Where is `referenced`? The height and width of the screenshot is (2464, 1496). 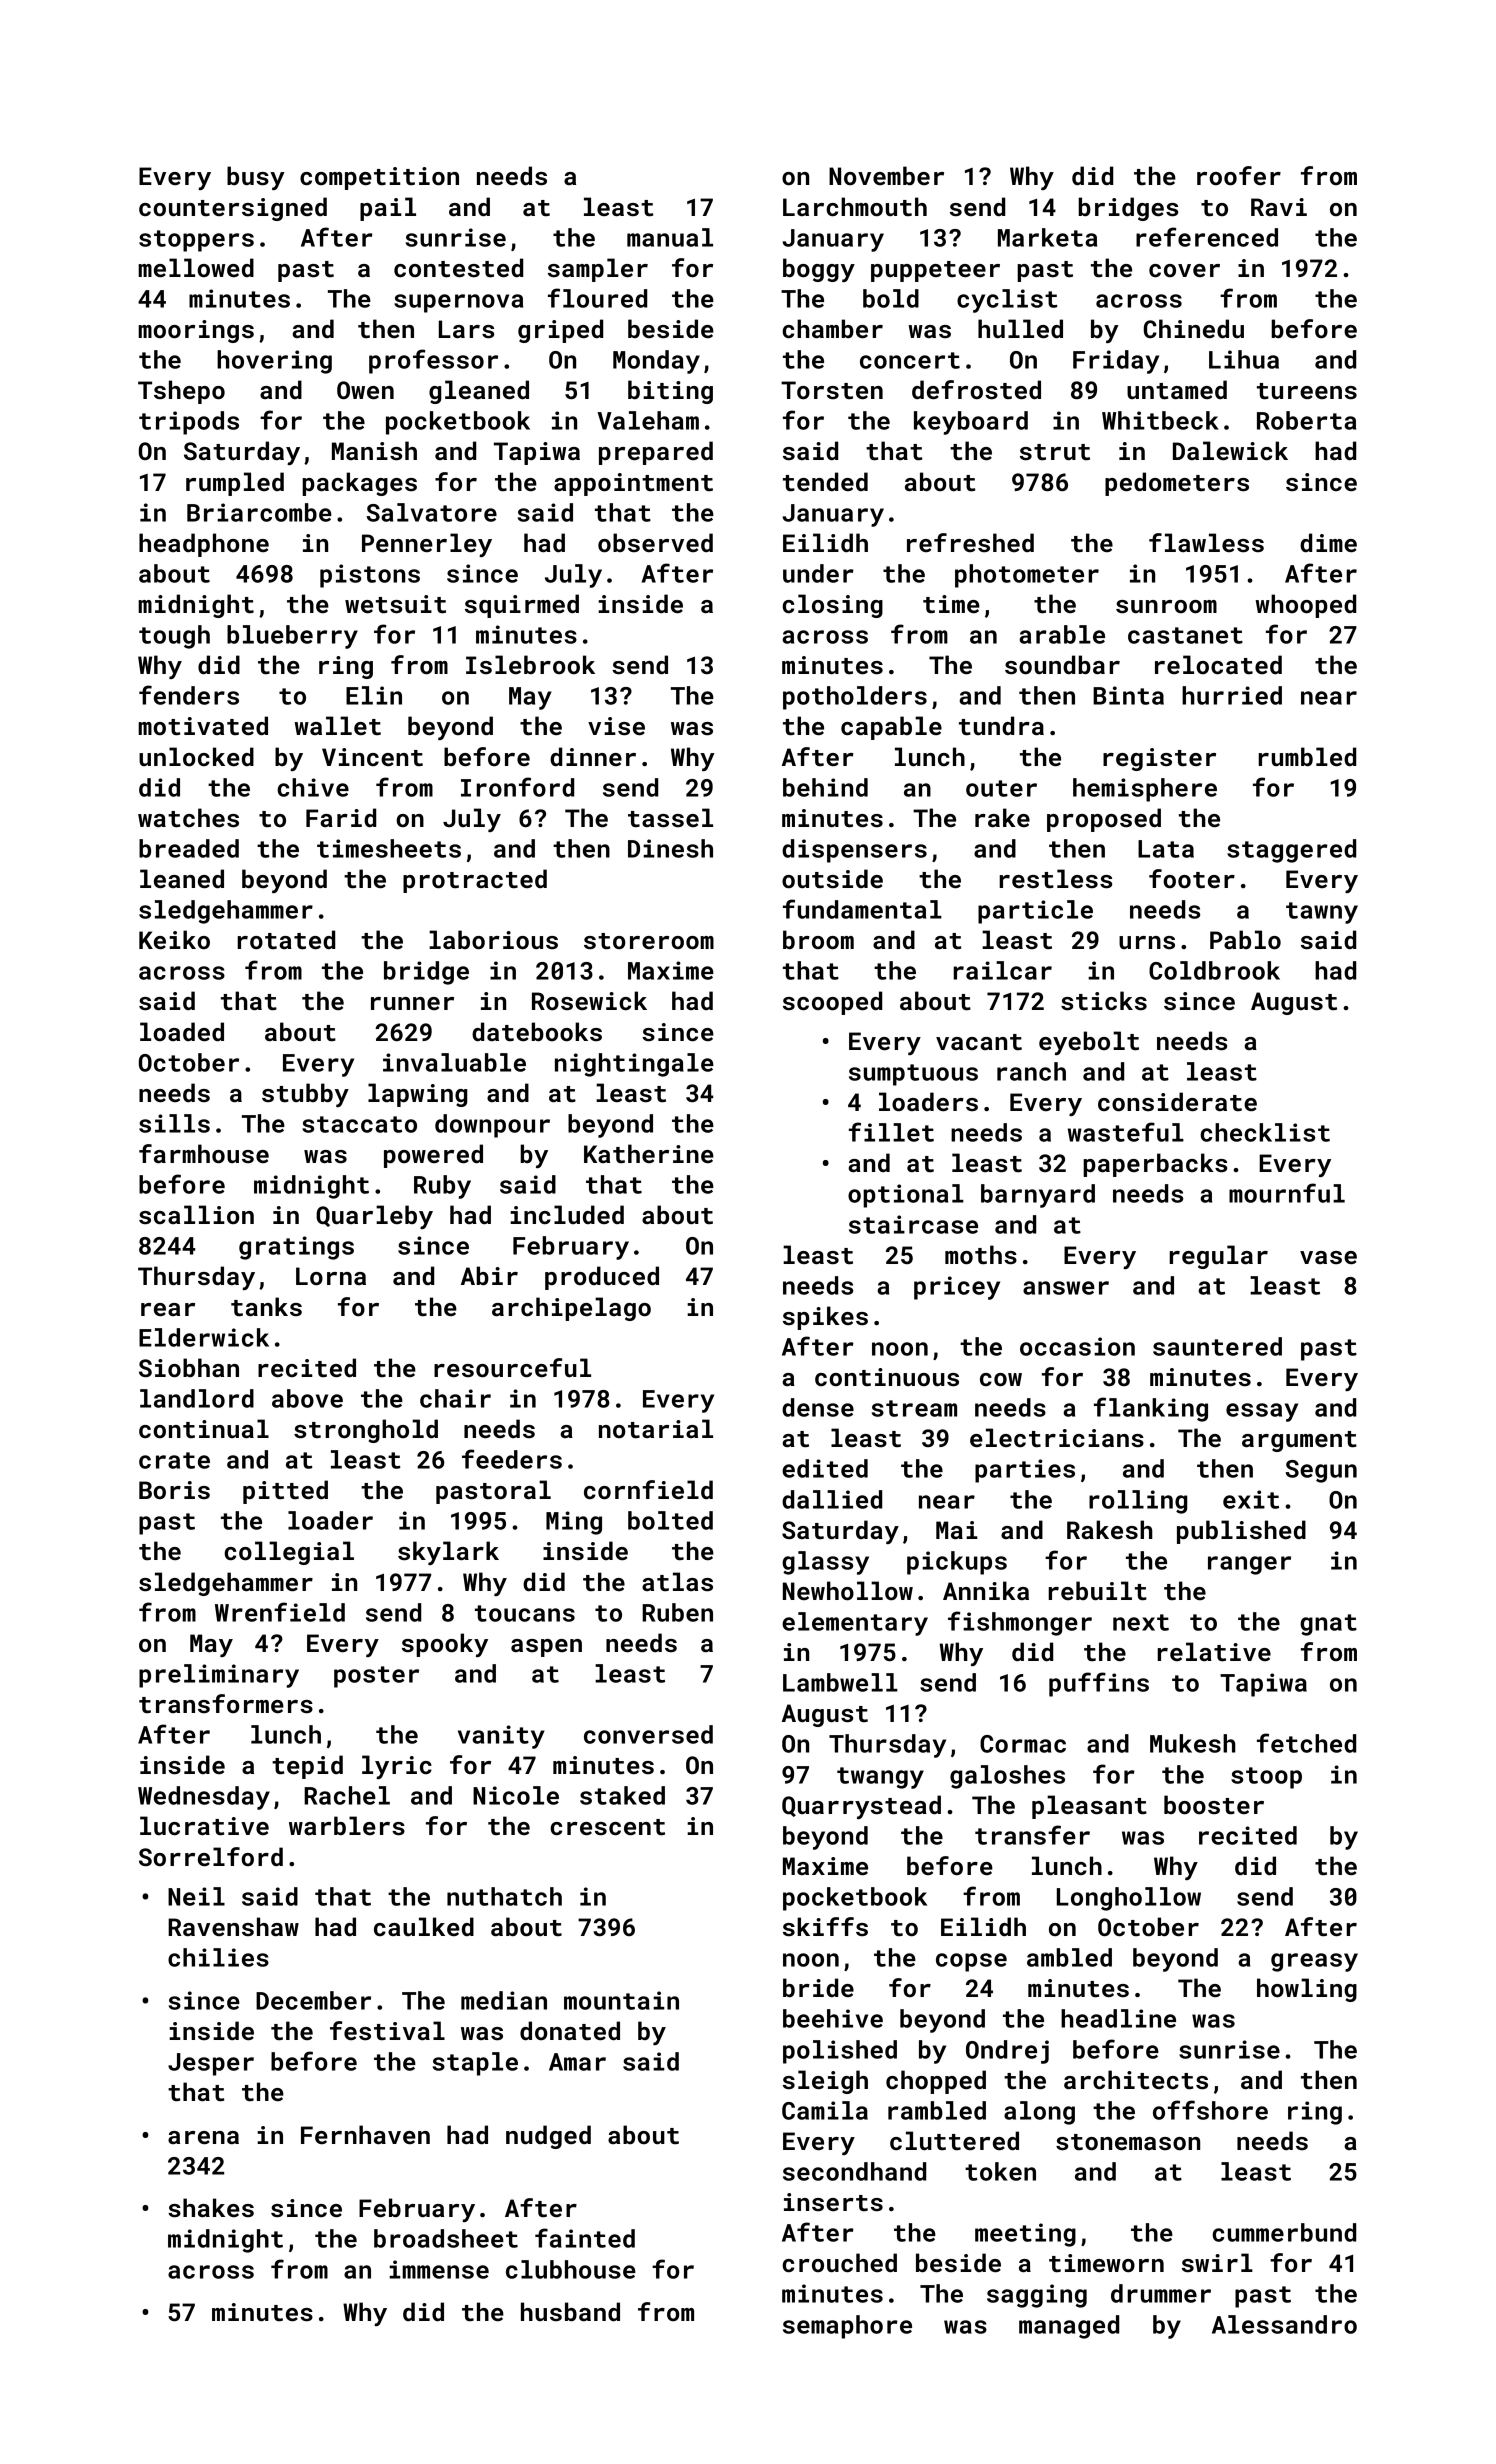 referenced is located at coordinates (1207, 237).
